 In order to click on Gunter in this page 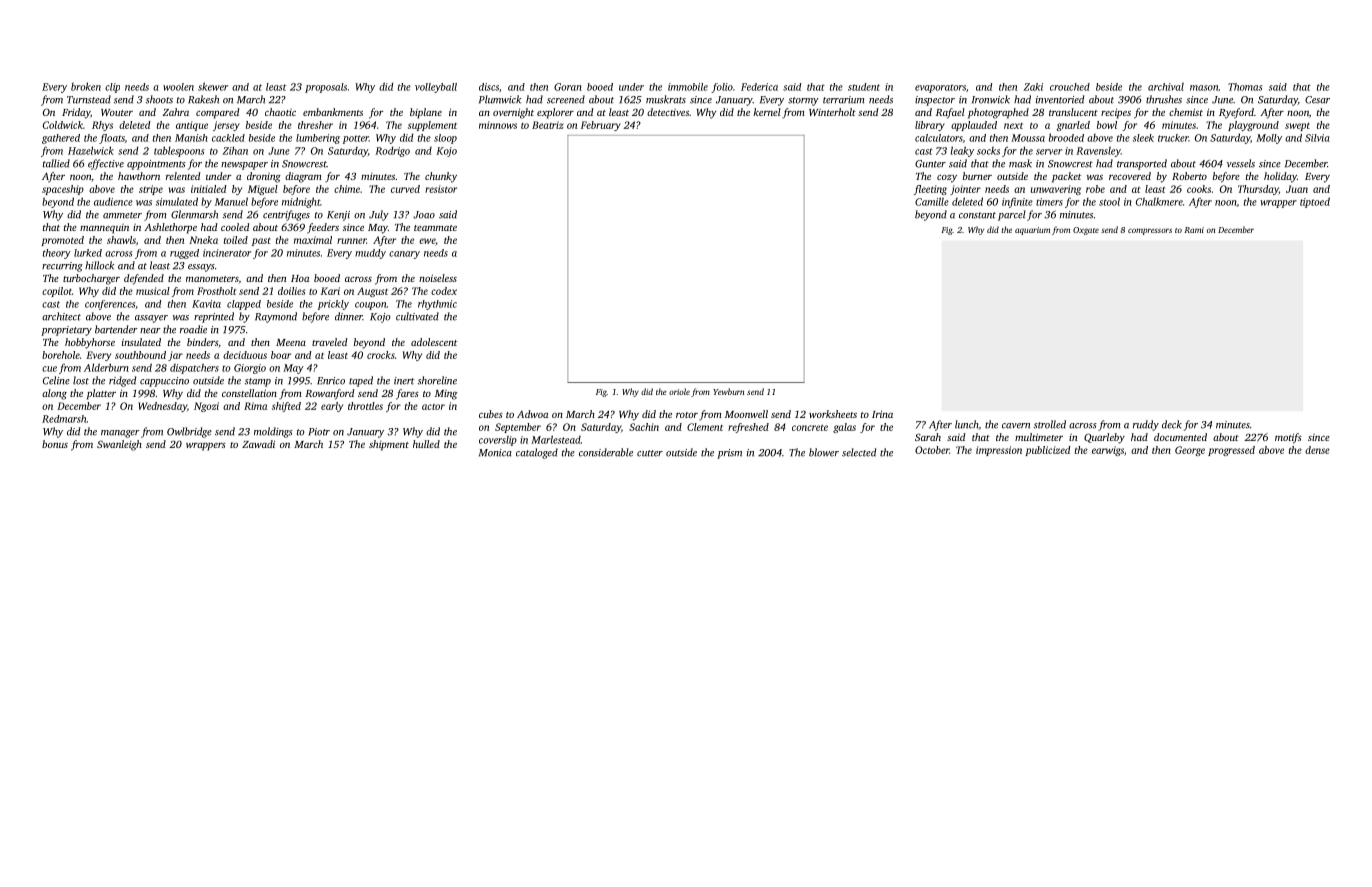, I will do `click(930, 164)`.
